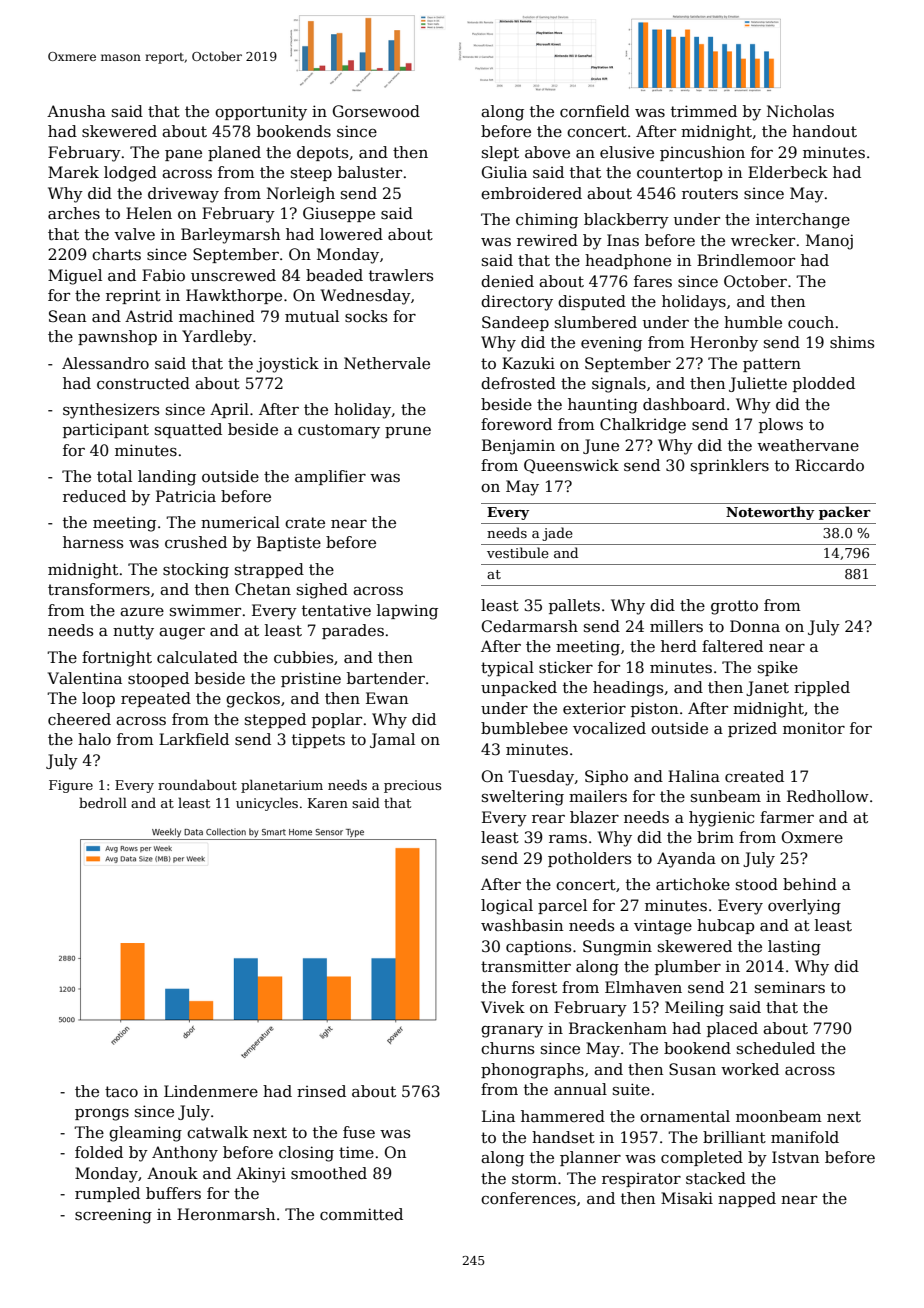 This screenshot has width=924, height=1308. Describe the element at coordinates (589, 859) in the screenshot. I see `potholders` at that location.
